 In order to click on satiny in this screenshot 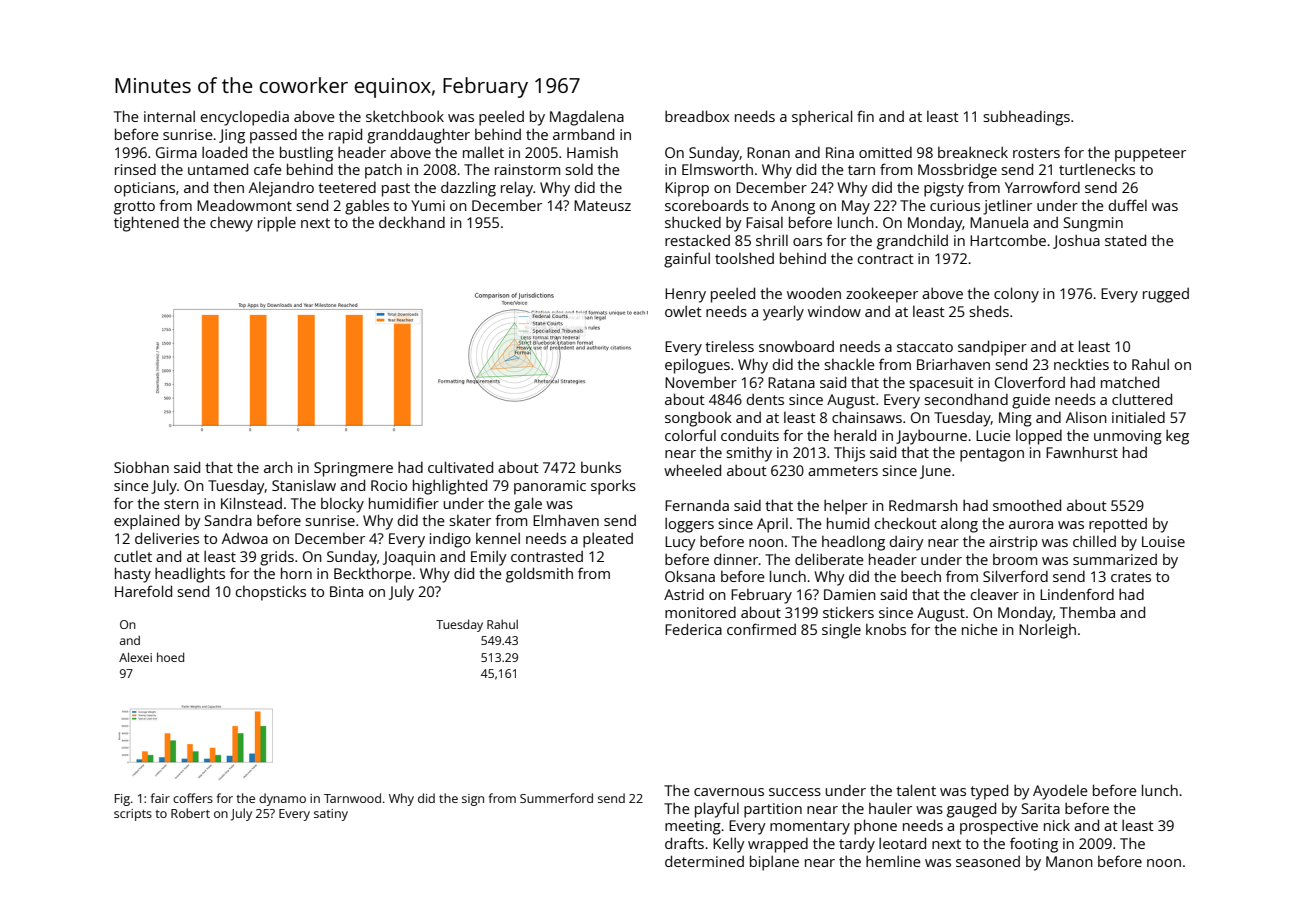, I will do `click(331, 815)`.
